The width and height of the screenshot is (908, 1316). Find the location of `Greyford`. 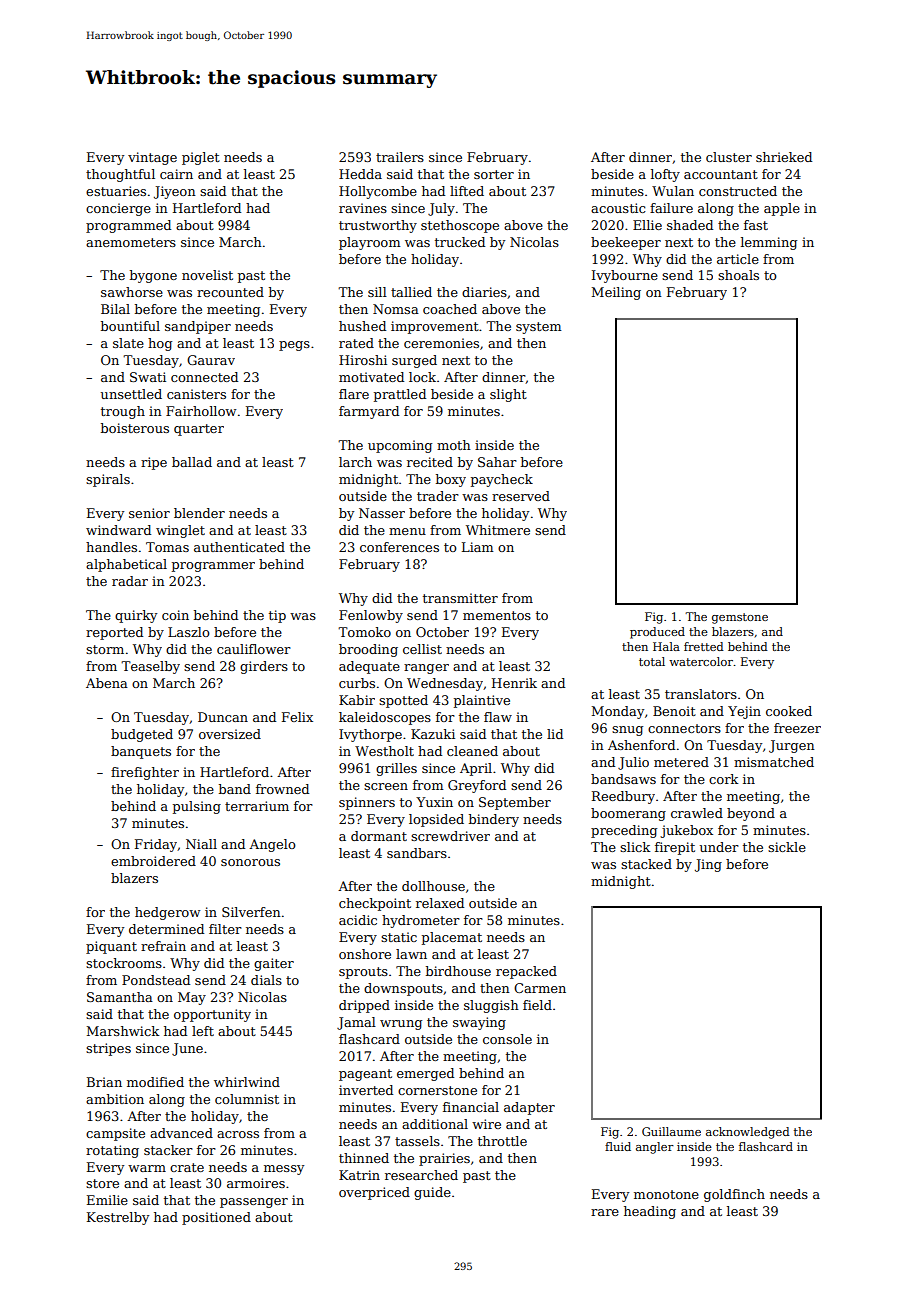

Greyford is located at coordinates (477, 786).
